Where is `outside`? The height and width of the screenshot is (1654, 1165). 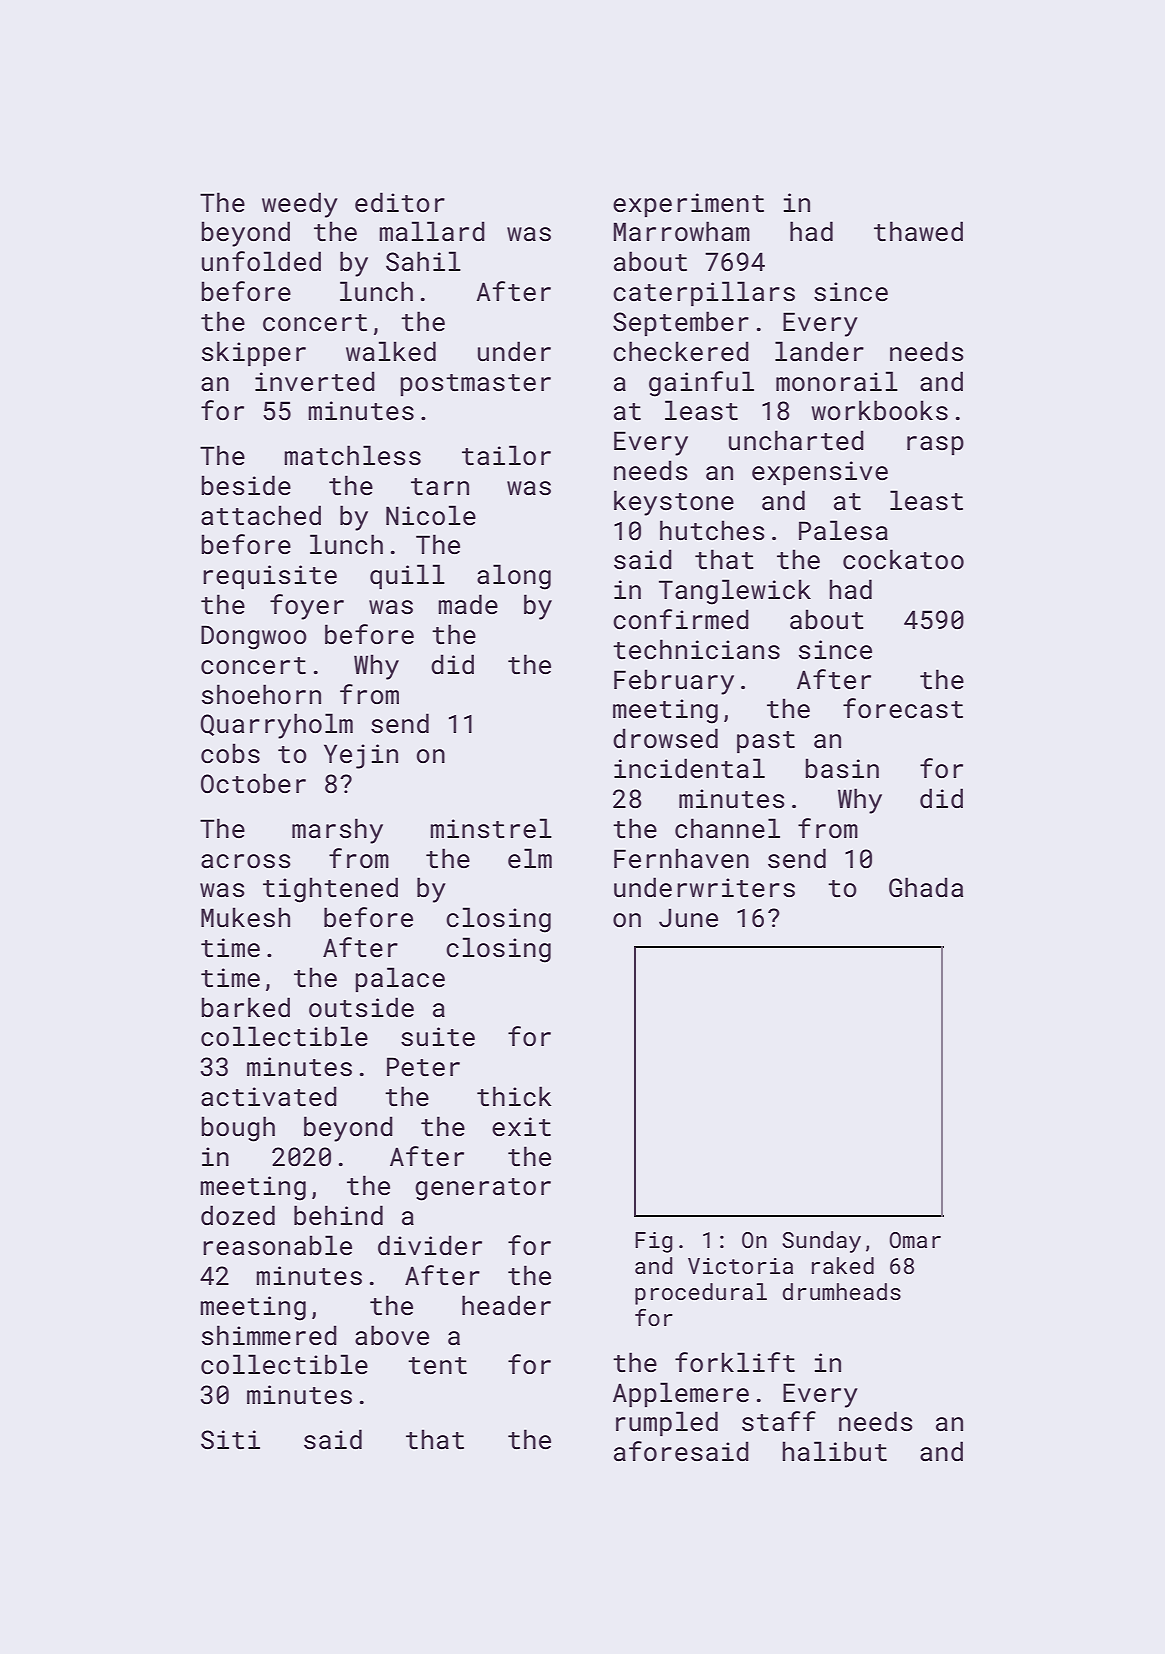 outside is located at coordinates (361, 1007).
